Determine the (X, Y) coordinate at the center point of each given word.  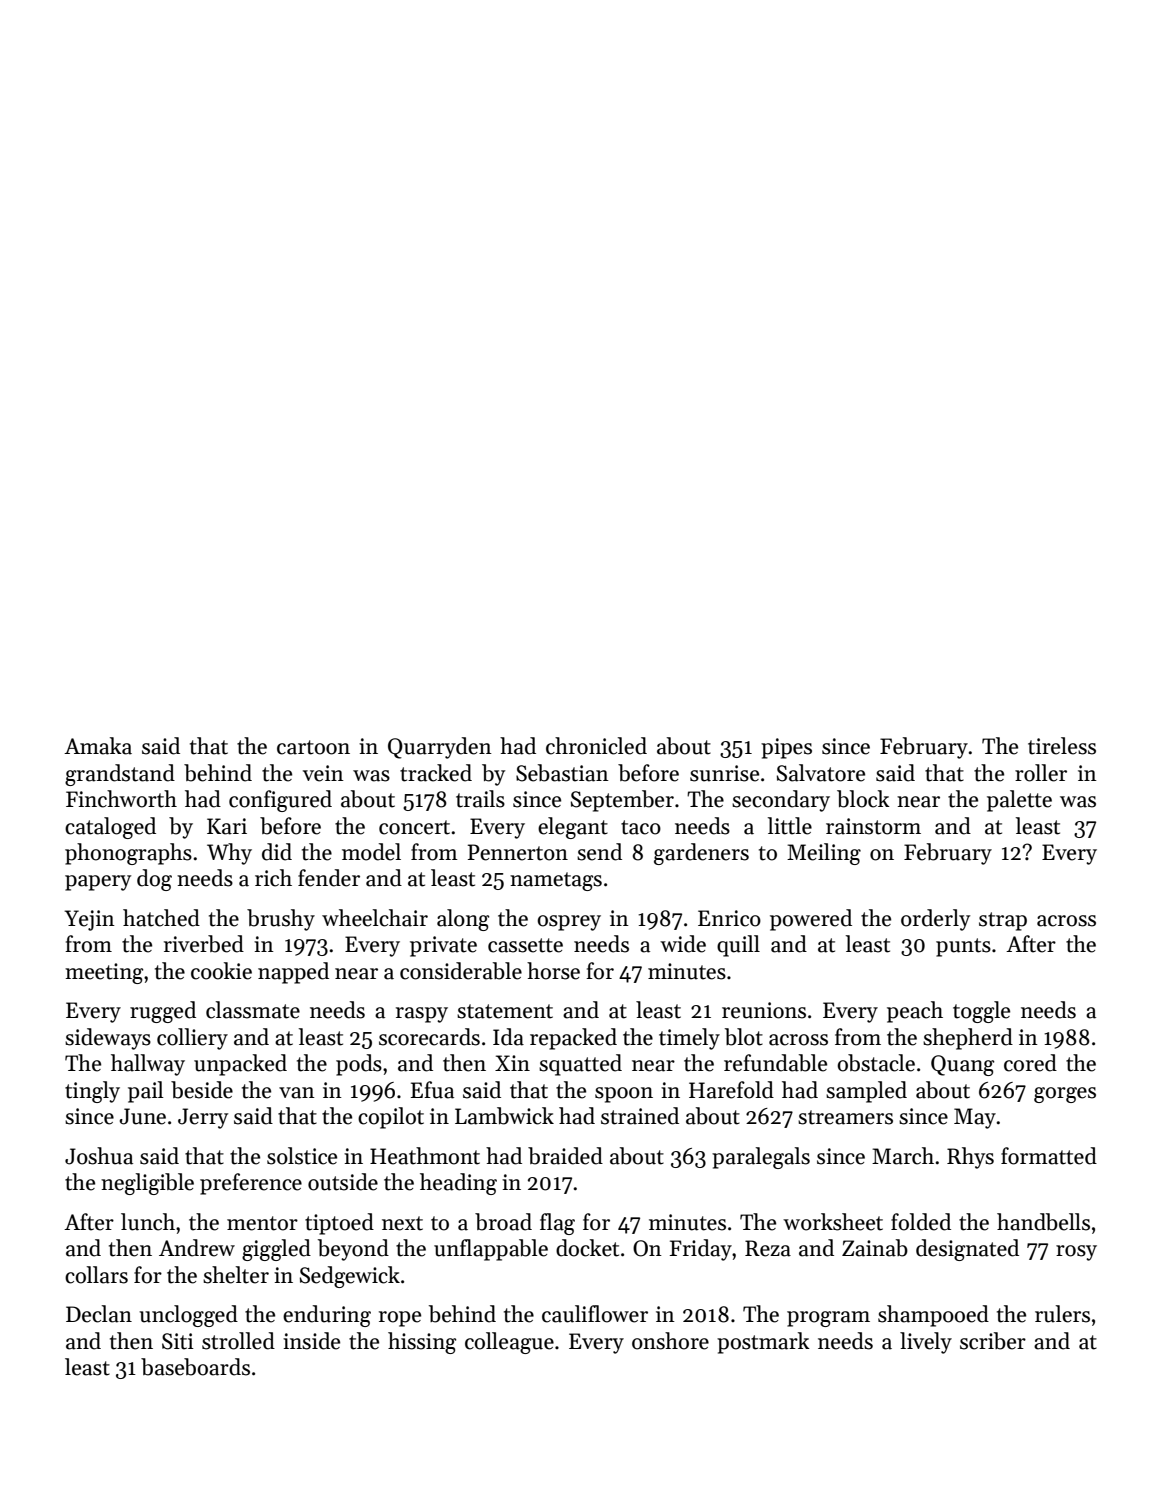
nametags (556, 881)
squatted (580, 1065)
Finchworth (121, 799)
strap (1003, 921)
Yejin (89, 920)
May (975, 1118)
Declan (99, 1314)
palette (1019, 801)
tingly (92, 1092)
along (463, 920)
